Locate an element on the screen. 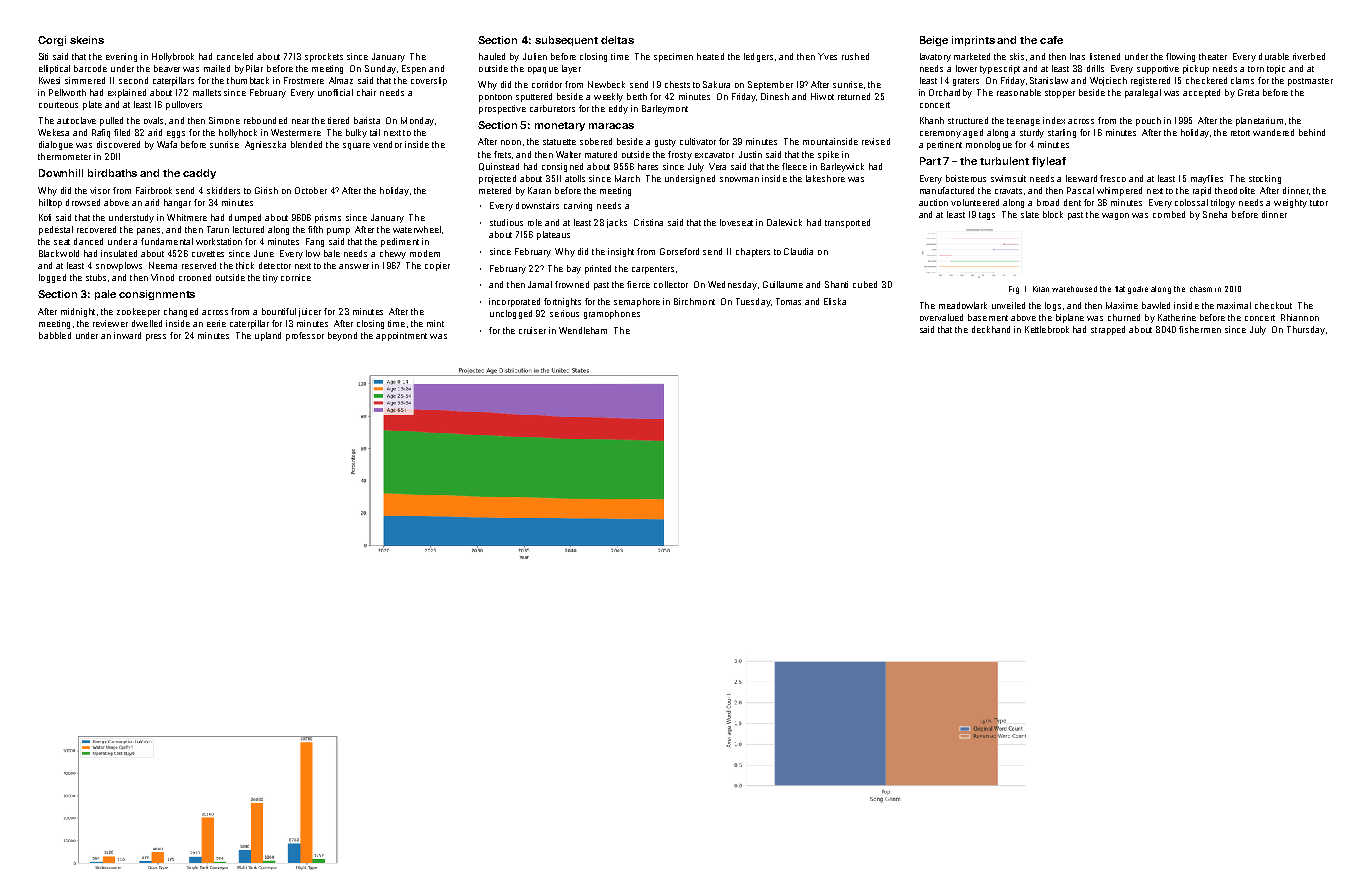 Image resolution: width=1372 pixels, height=887 pixels. dialogue is located at coordinates (56, 145).
